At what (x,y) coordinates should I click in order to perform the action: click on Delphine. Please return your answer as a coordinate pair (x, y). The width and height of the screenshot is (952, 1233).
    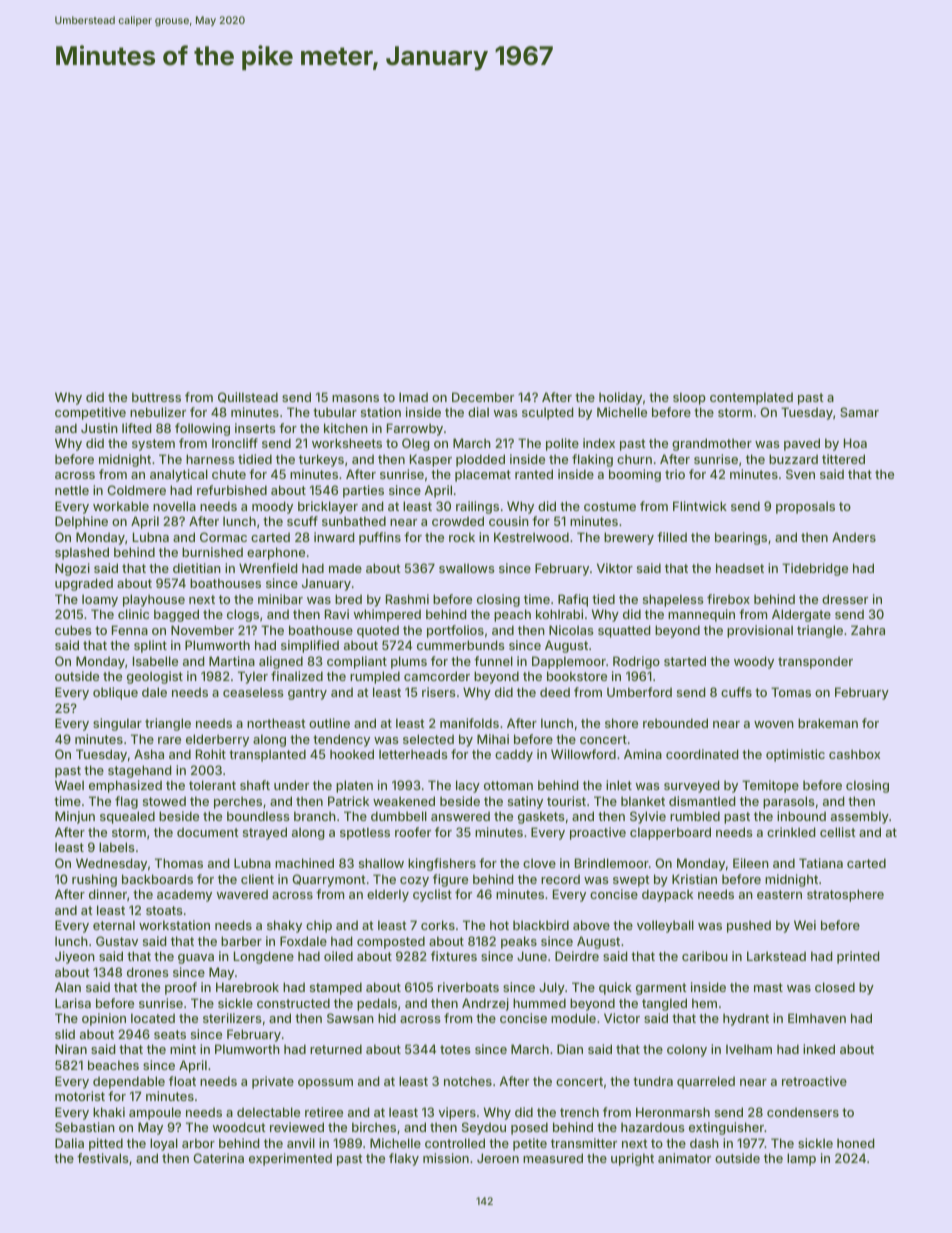
    Looking at the image, I should click on (81, 522).
